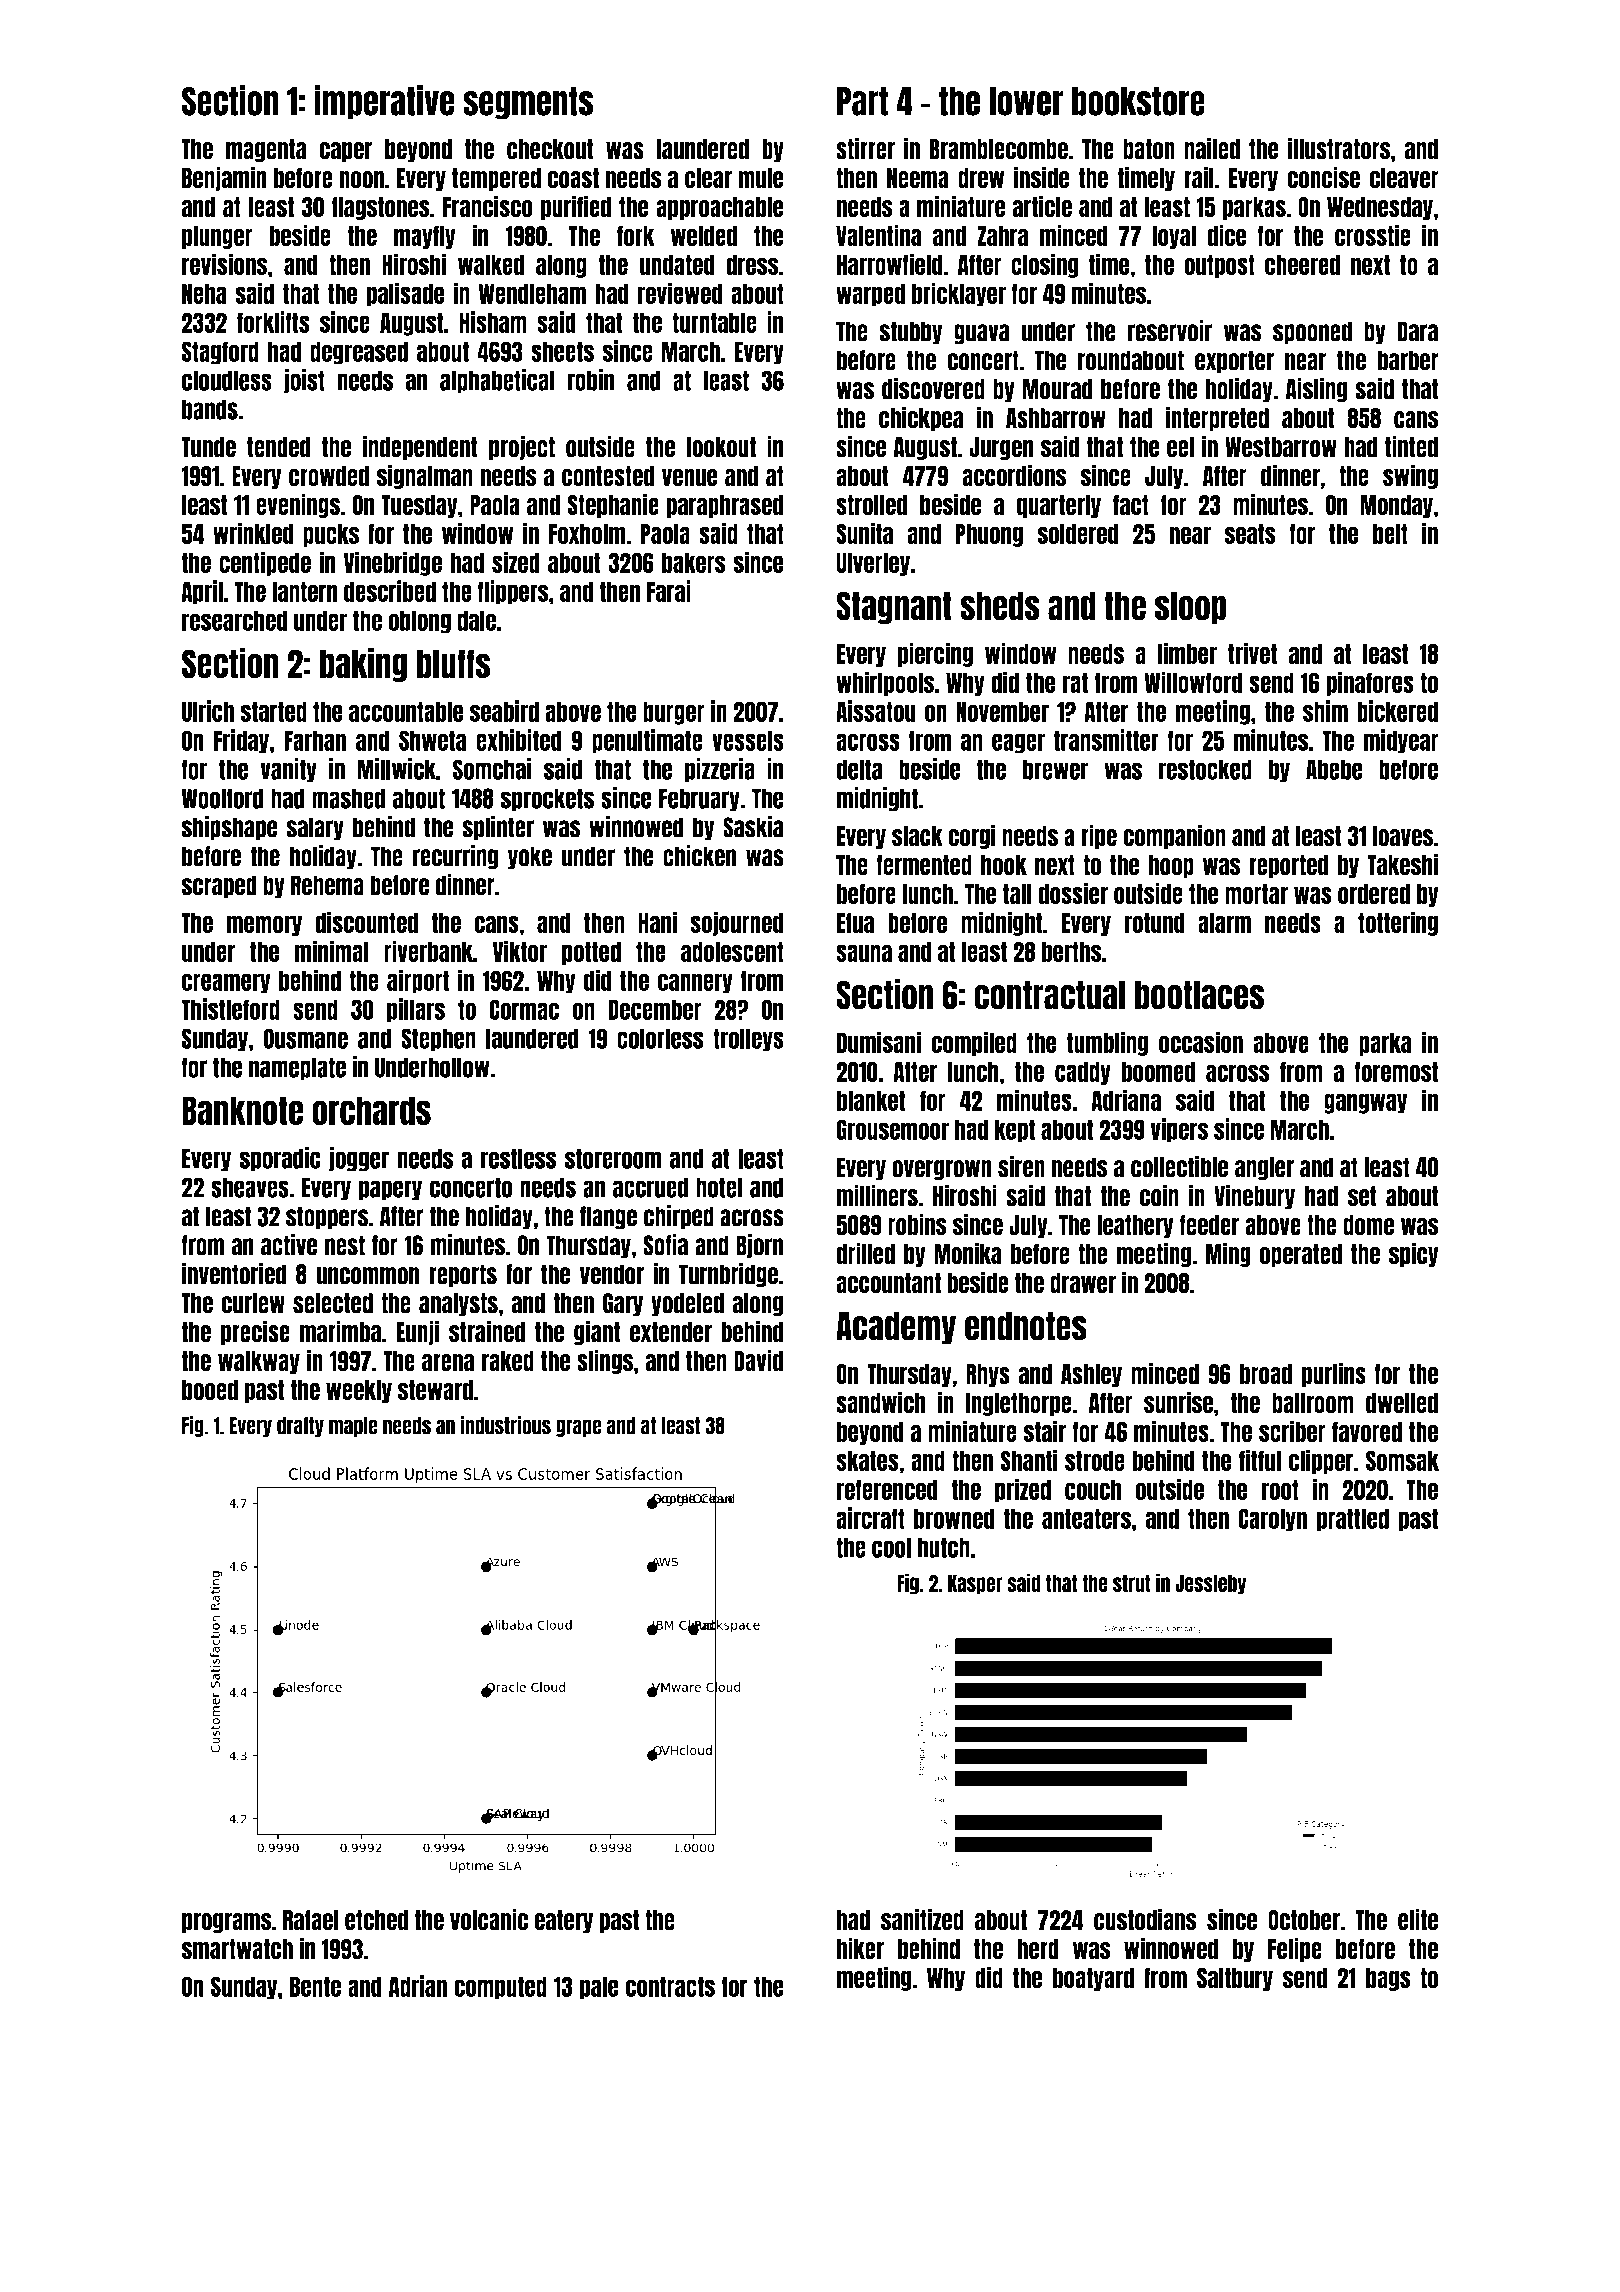  Describe the element at coordinates (660, 1038) in the screenshot. I see `colorless` at that location.
